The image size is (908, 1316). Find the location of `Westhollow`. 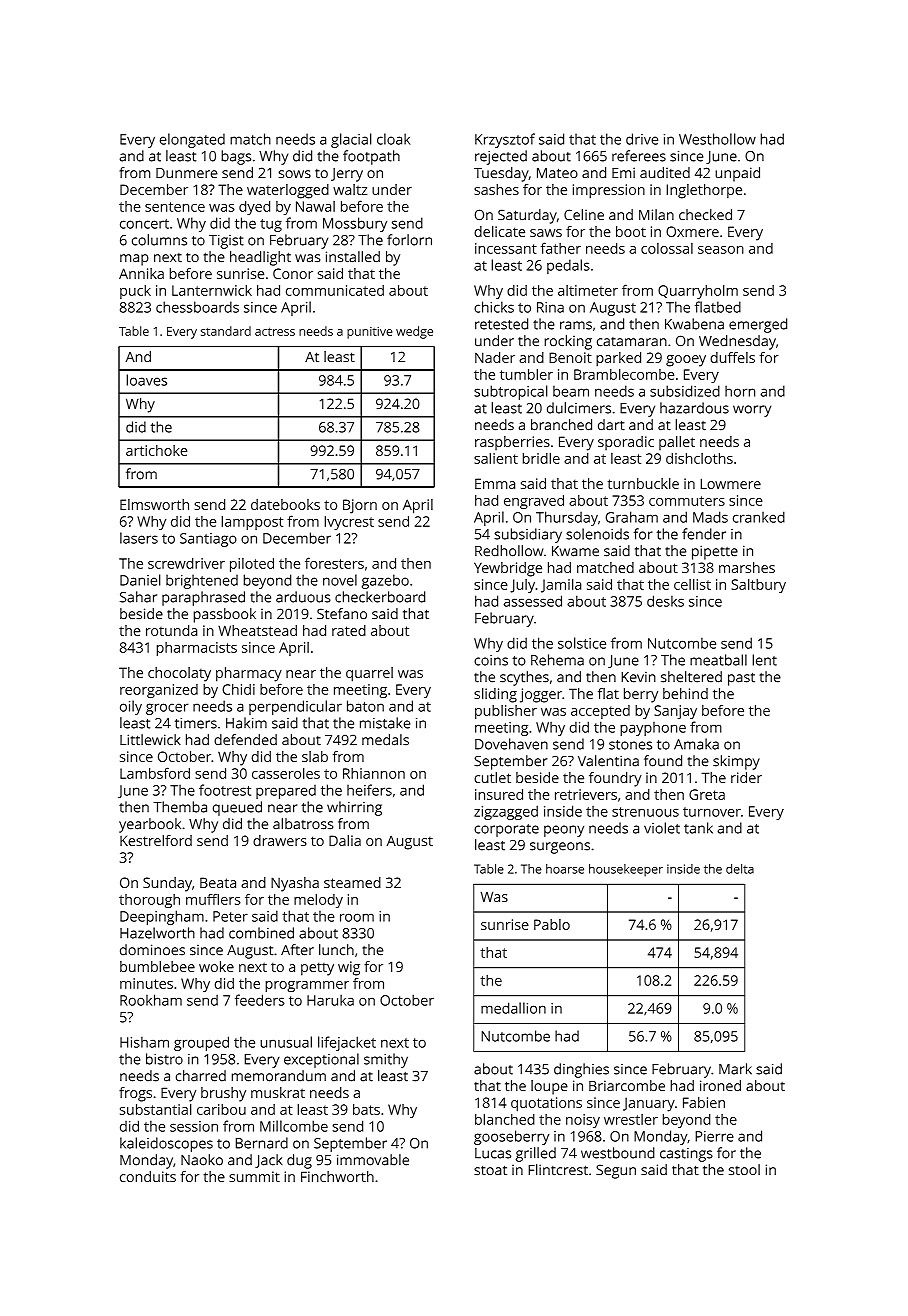

Westhollow is located at coordinates (717, 139).
